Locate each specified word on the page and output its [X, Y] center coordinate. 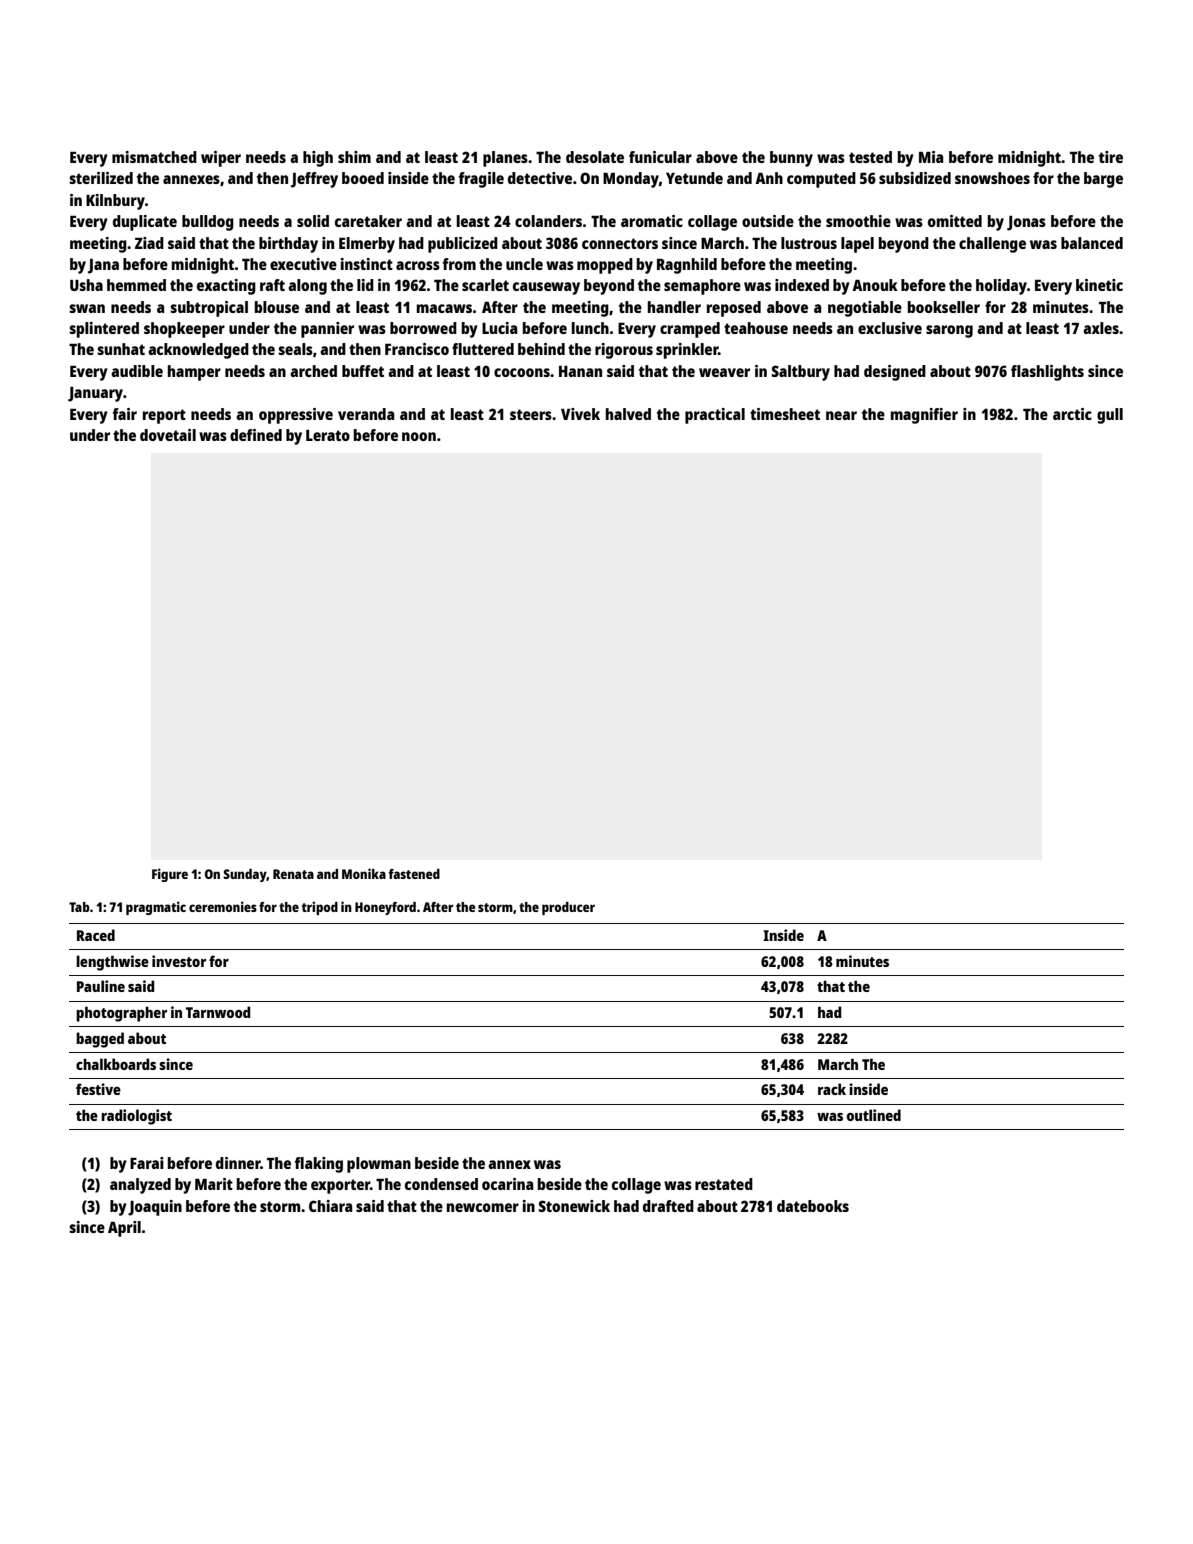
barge [1103, 180]
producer [568, 908]
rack [832, 1089]
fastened [414, 874]
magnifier [924, 416]
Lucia [499, 328]
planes [505, 159]
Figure [170, 875]
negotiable [865, 309]
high [318, 159]
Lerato [328, 435]
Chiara [330, 1206]
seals [295, 349]
